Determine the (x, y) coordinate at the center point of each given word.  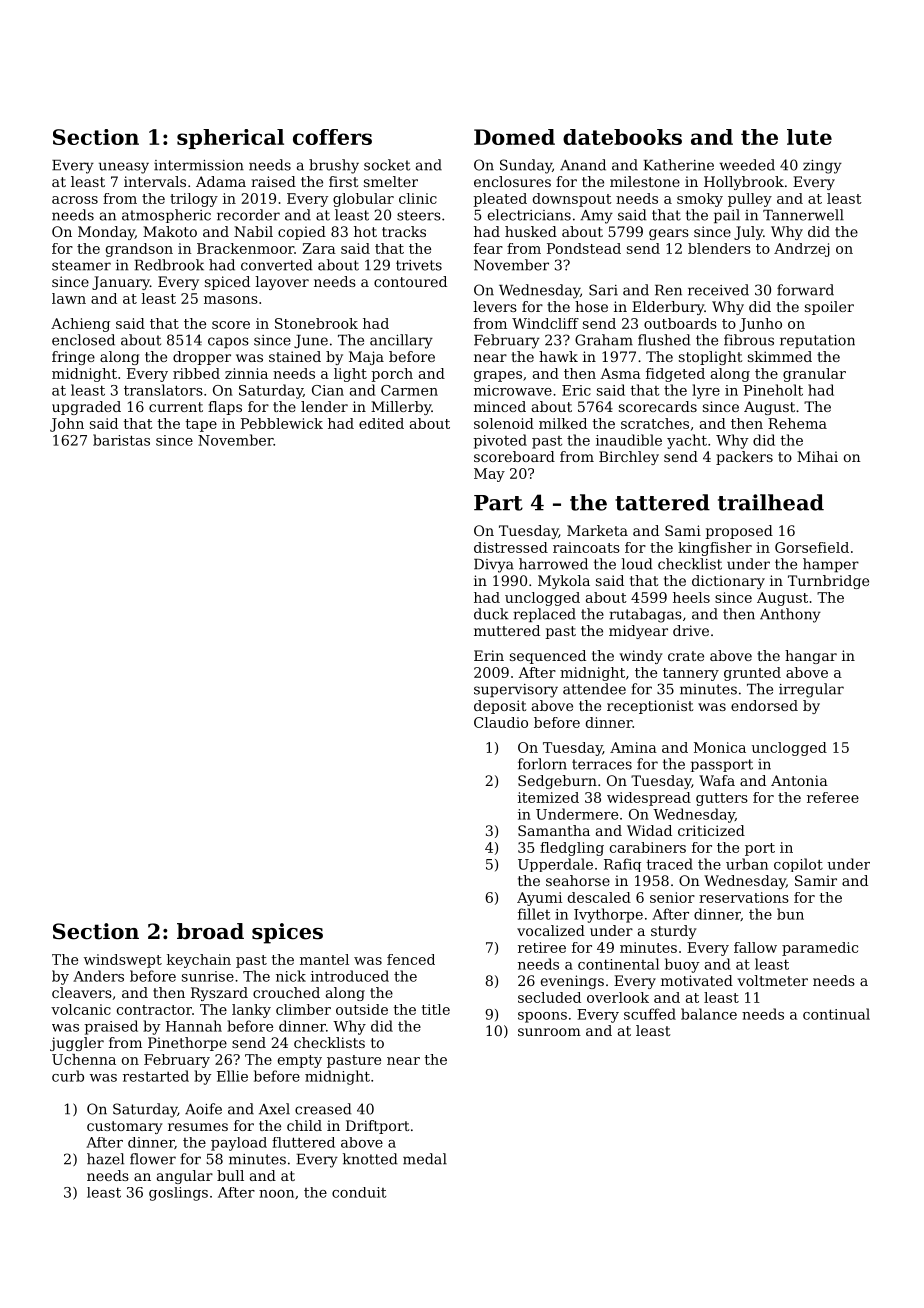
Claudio (501, 722)
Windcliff (545, 323)
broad (210, 931)
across (75, 200)
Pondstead (584, 248)
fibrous (749, 340)
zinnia (246, 373)
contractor (154, 1010)
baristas (121, 440)
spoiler (829, 308)
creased (323, 1109)
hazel (105, 1159)
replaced (544, 615)
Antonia (799, 780)
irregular (811, 690)
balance (709, 1014)
